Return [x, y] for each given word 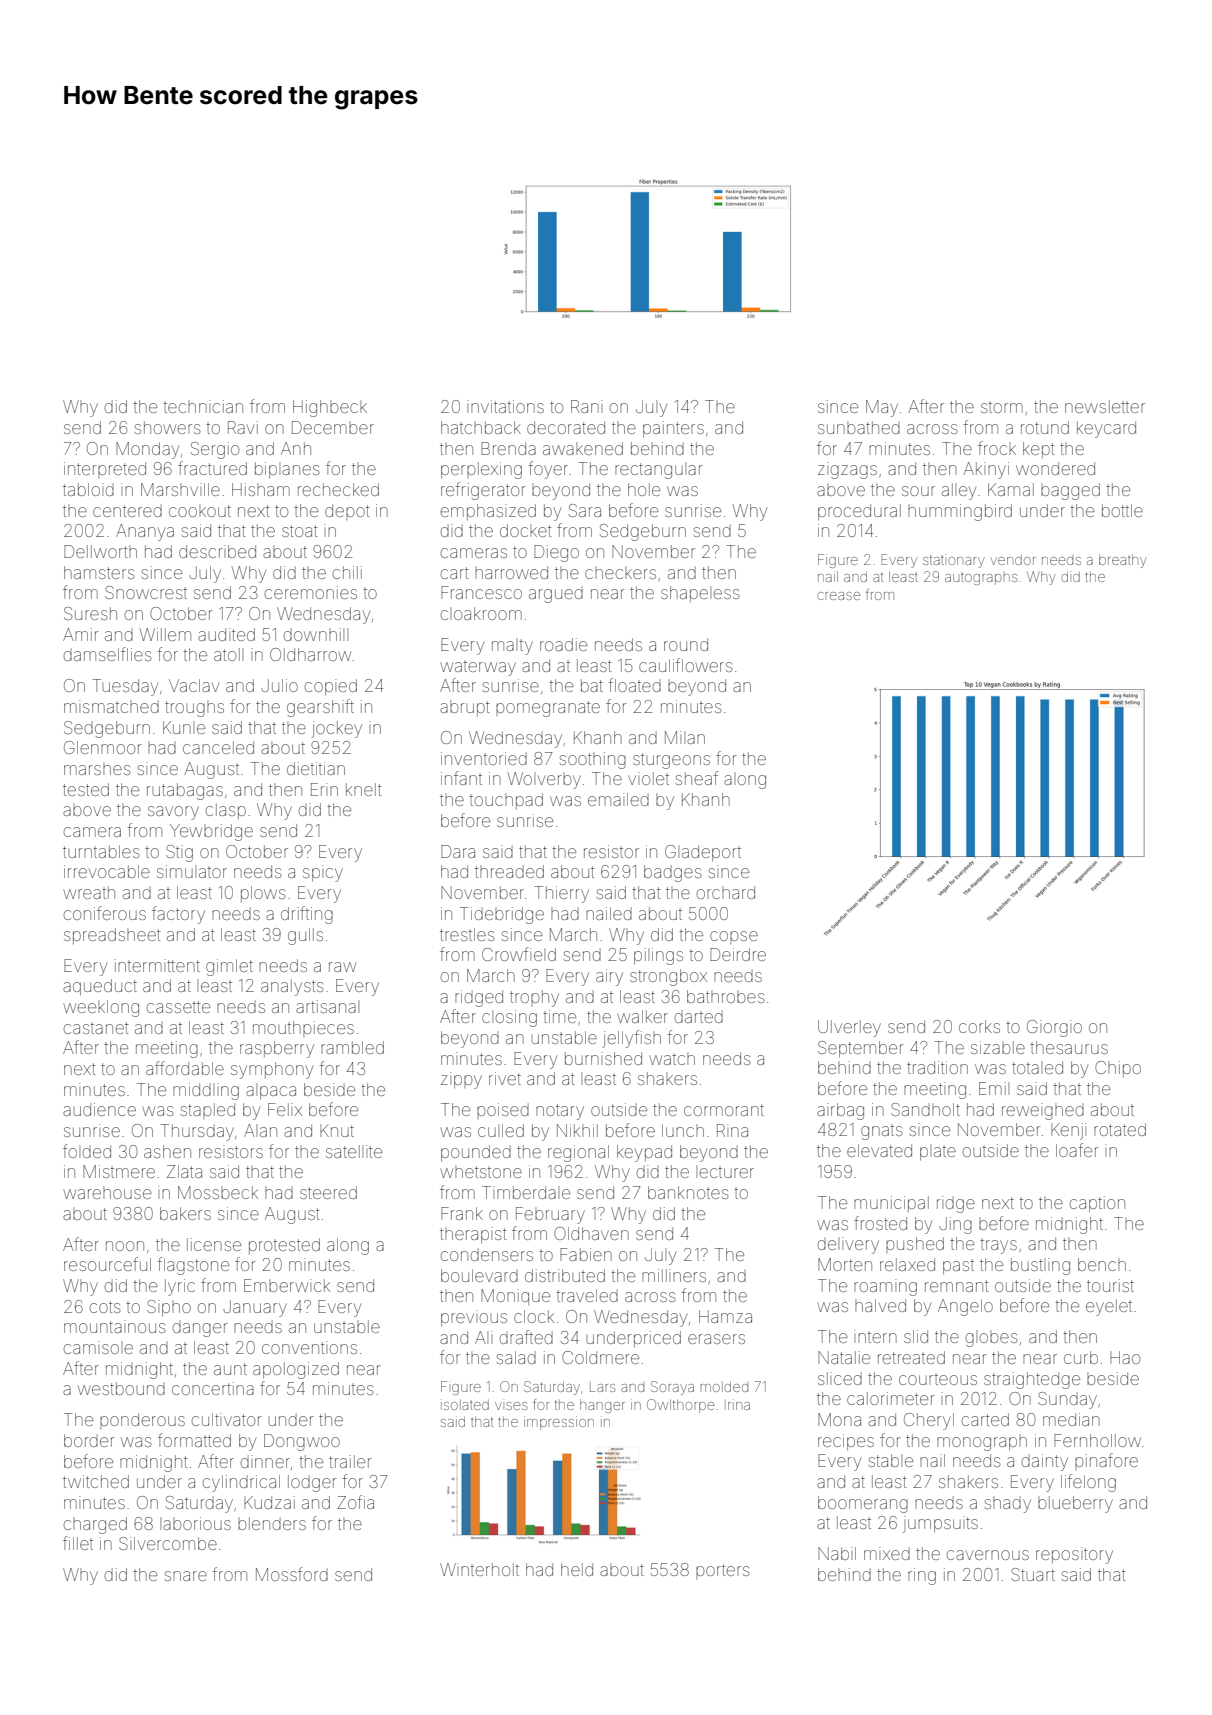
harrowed [511, 572]
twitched [96, 1481]
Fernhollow [1097, 1440]
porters [723, 1571]
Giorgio [1054, 1028]
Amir [81, 634]
